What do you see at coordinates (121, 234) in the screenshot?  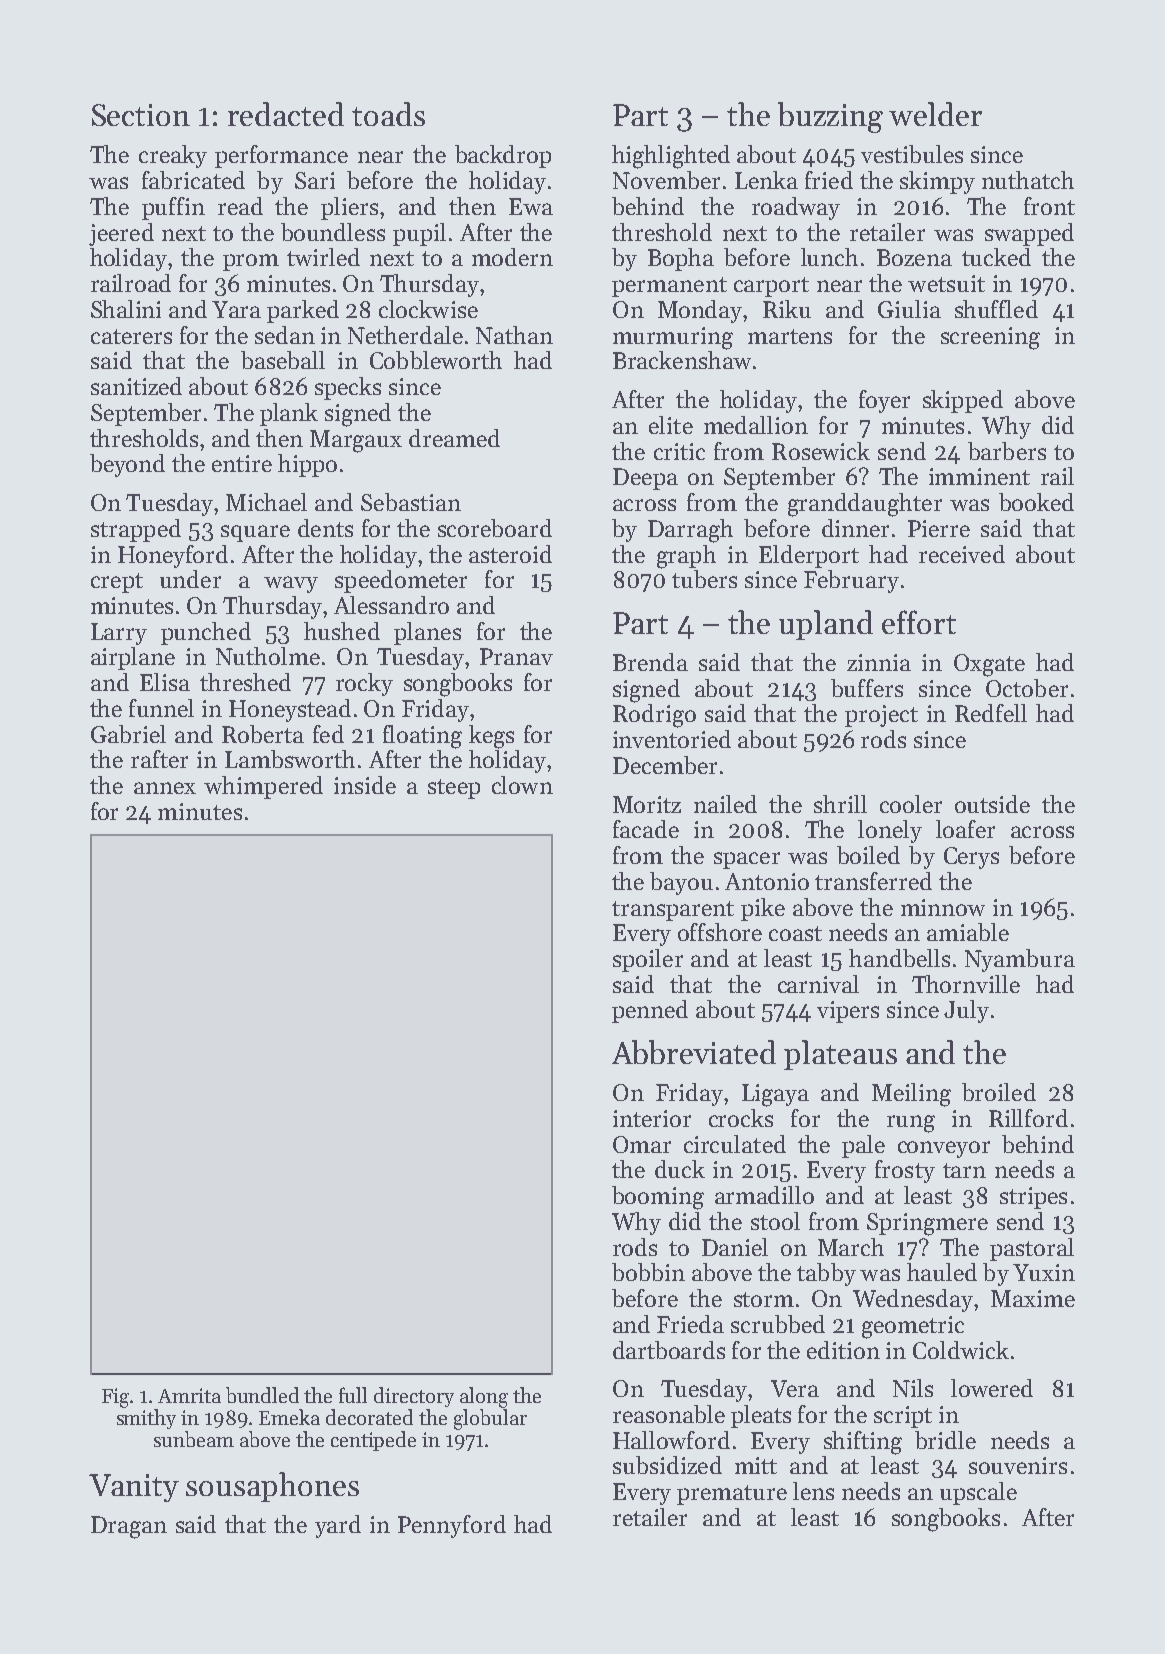 I see `jeered` at bounding box center [121, 234].
